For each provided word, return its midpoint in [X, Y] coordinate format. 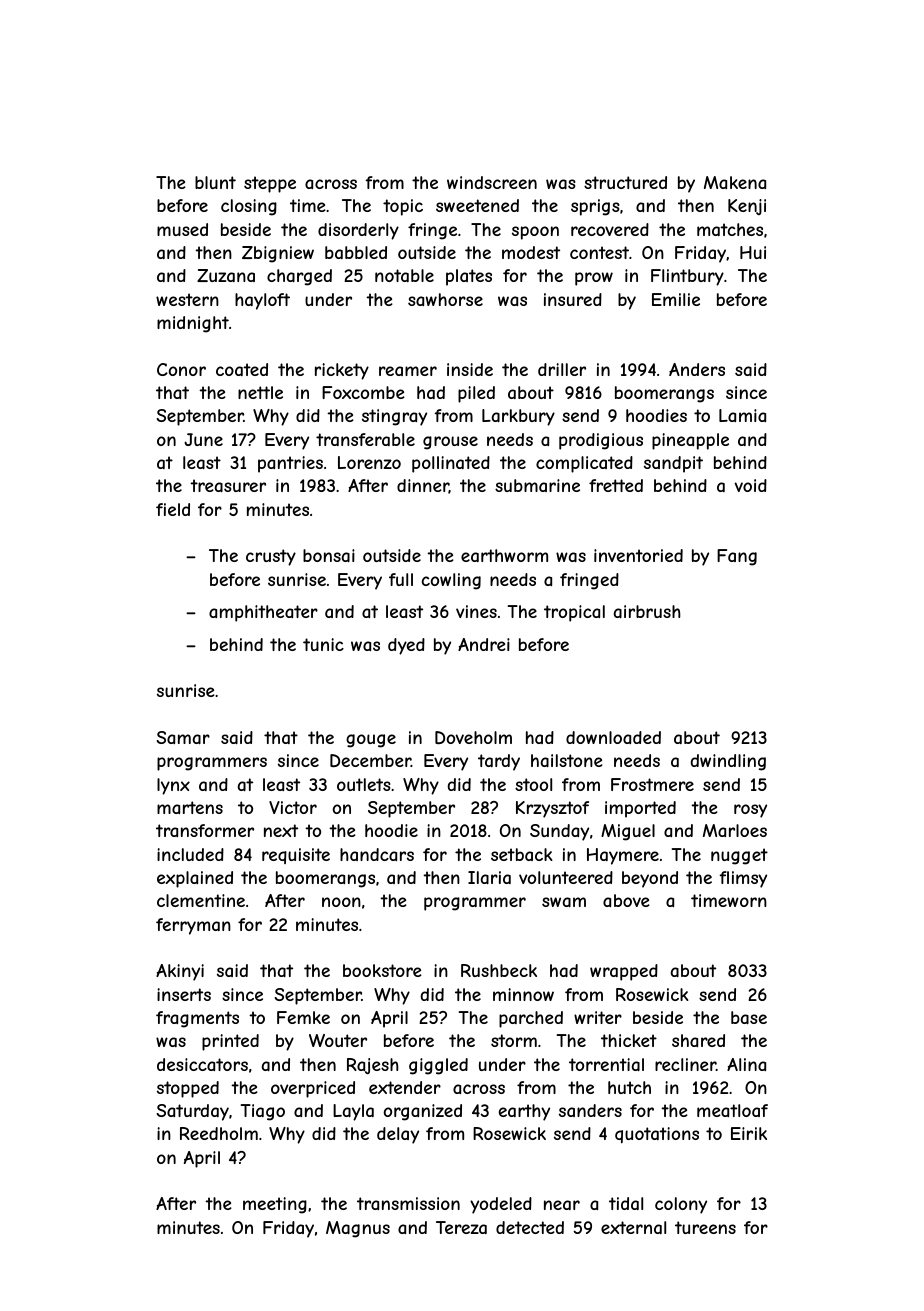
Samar [183, 737]
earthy [524, 1112]
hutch [629, 1087]
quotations [657, 1135]
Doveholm [473, 737]
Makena [735, 182]
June [203, 439]
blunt [215, 182]
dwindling [728, 762]
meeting [275, 1205]
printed [230, 1042]
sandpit [673, 464]
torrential [606, 1064]
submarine [537, 485]
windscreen [492, 182]
